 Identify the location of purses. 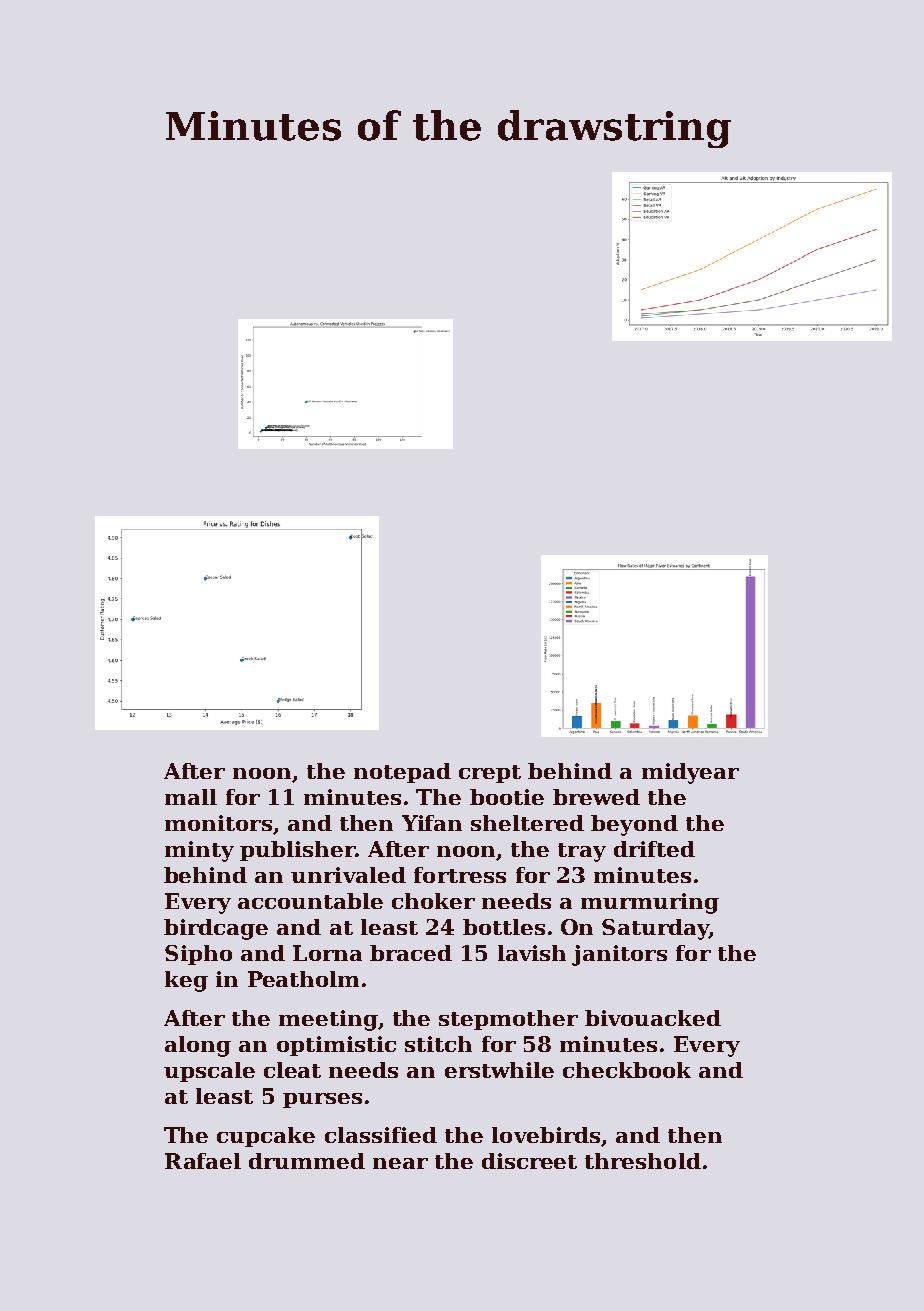
(322, 1100).
